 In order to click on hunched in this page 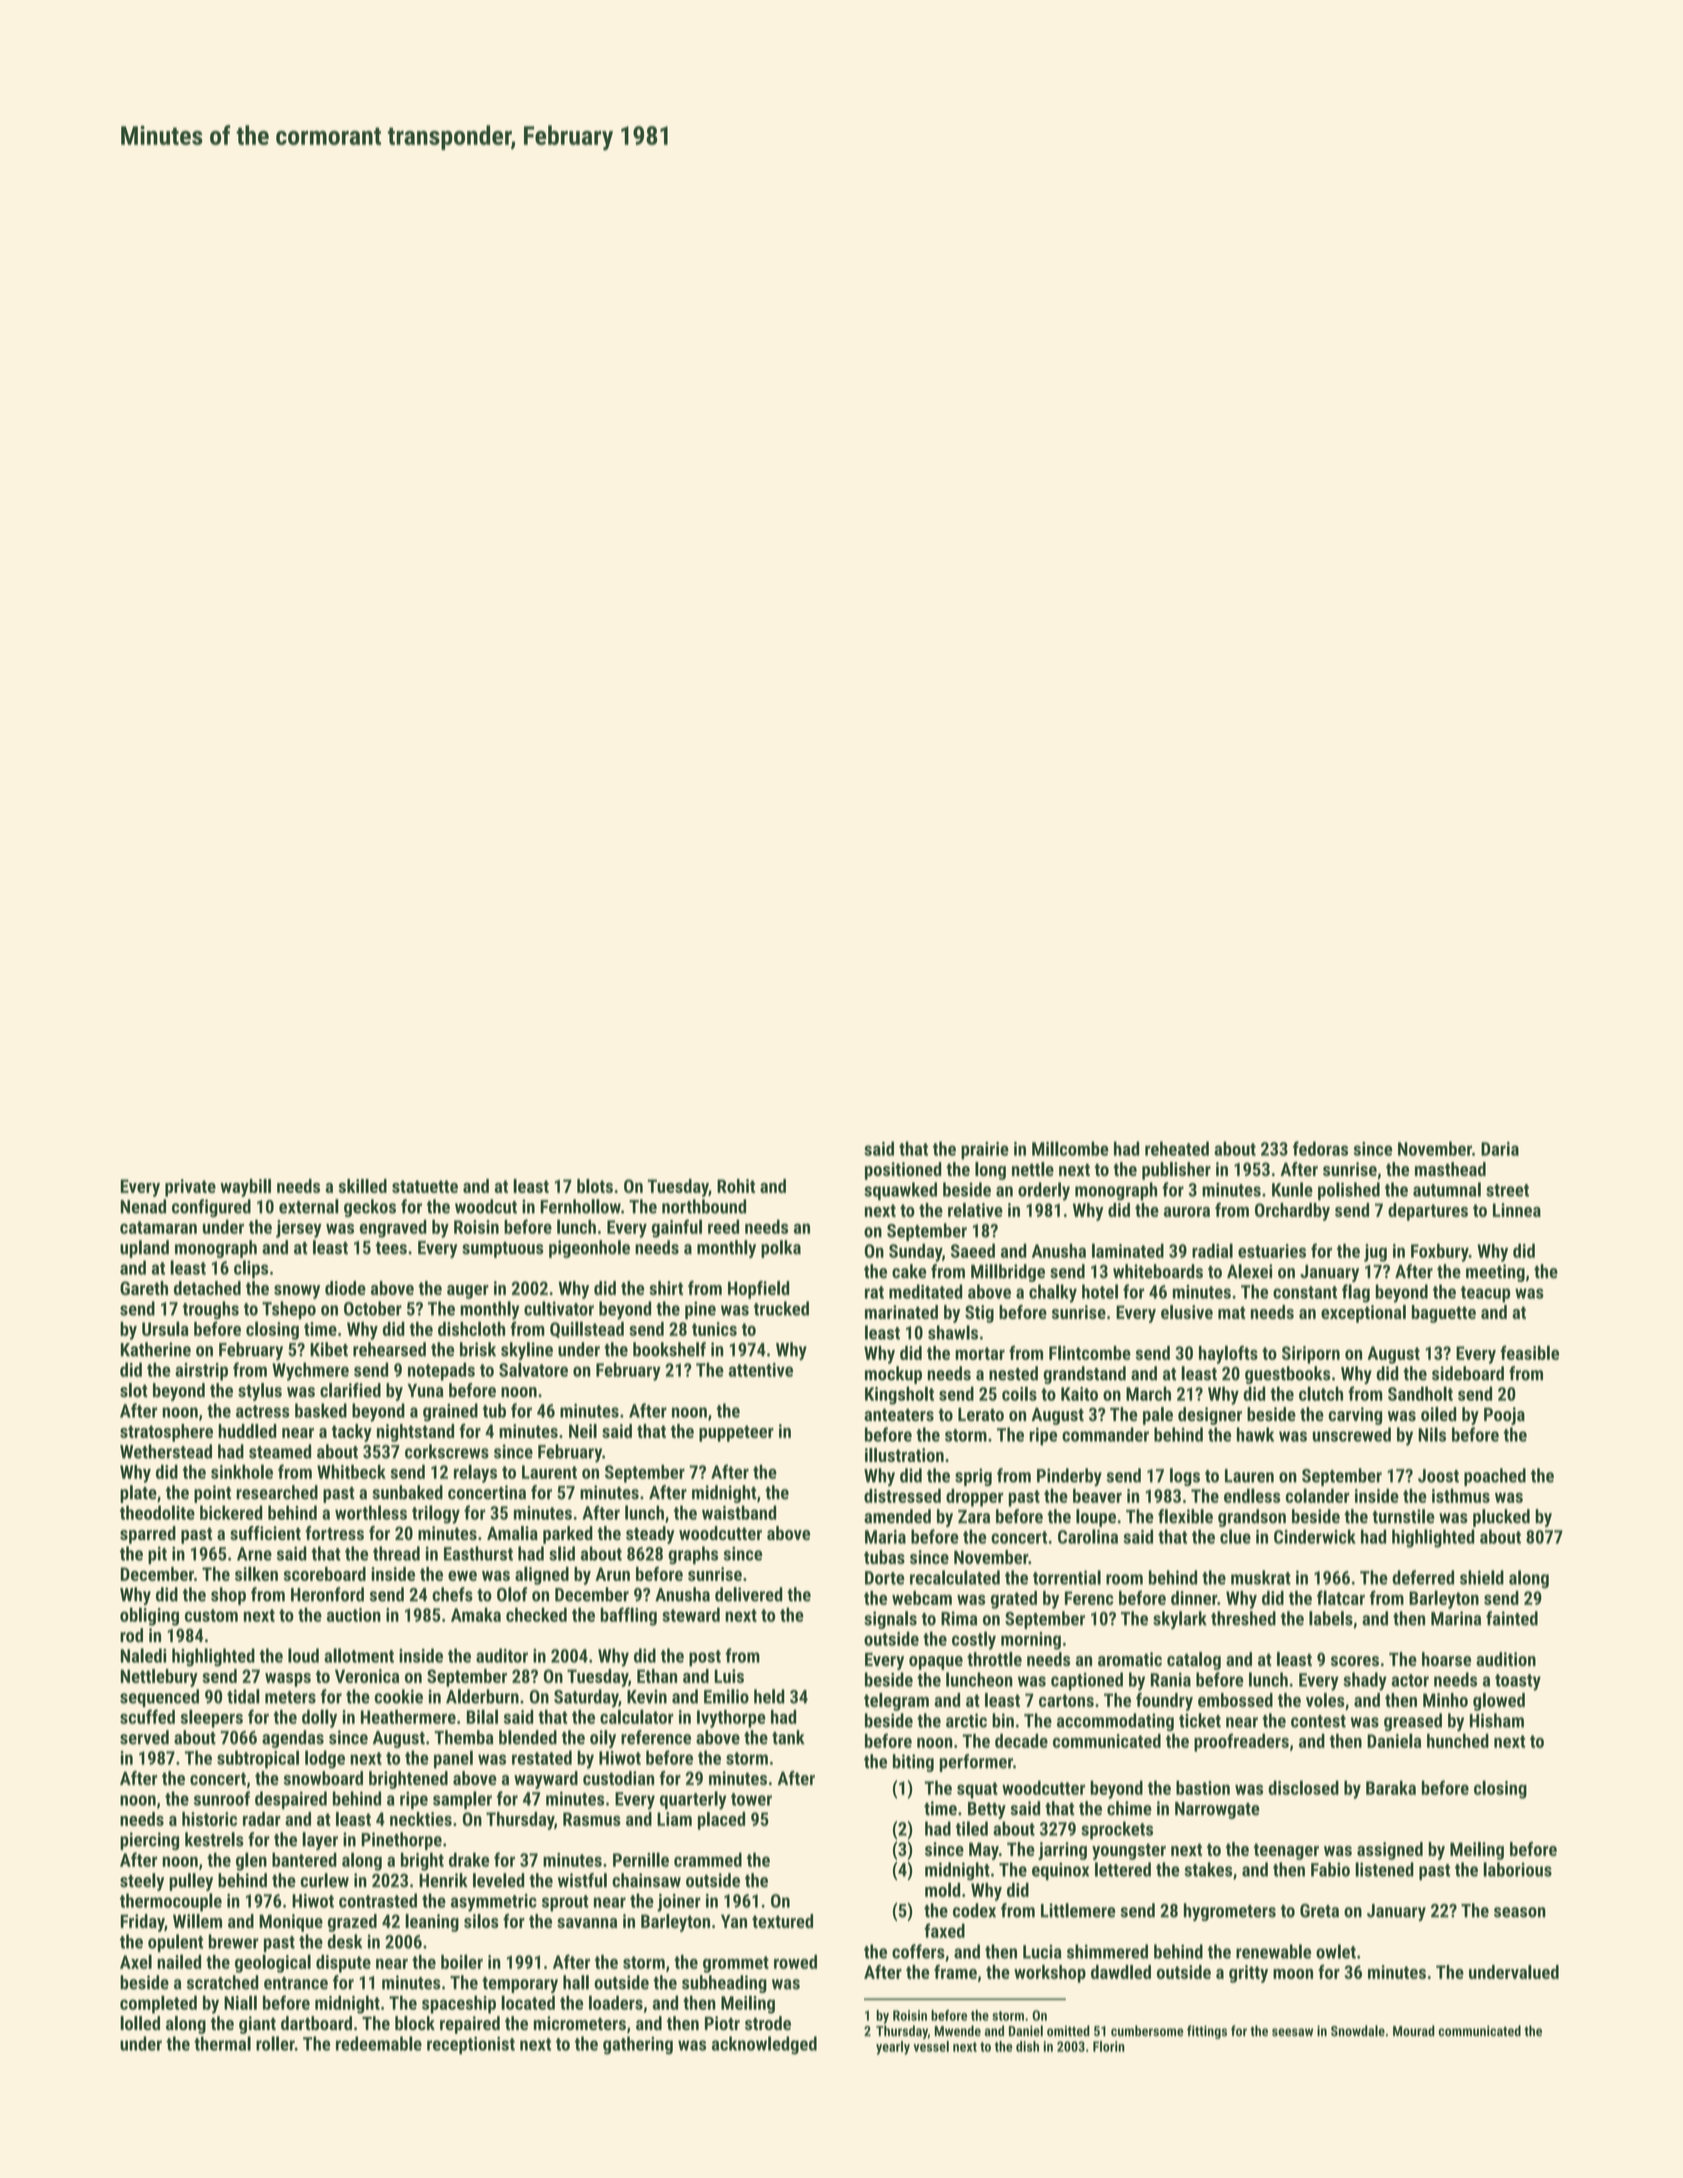, I will do `click(1458, 1741)`.
